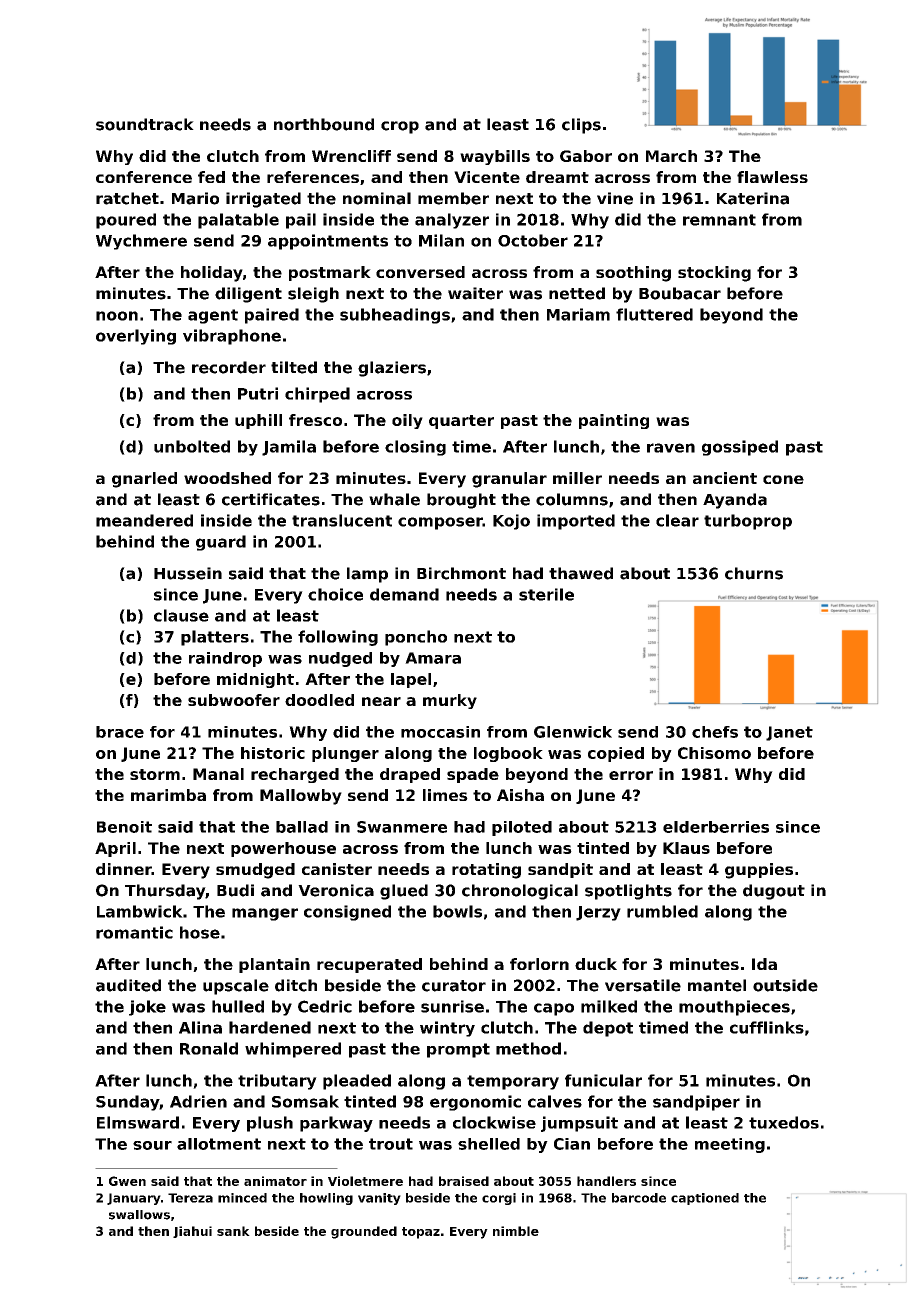 The height and width of the image is (1308, 924). What do you see at coordinates (511, 522) in the image?
I see `Kojo` at bounding box center [511, 522].
